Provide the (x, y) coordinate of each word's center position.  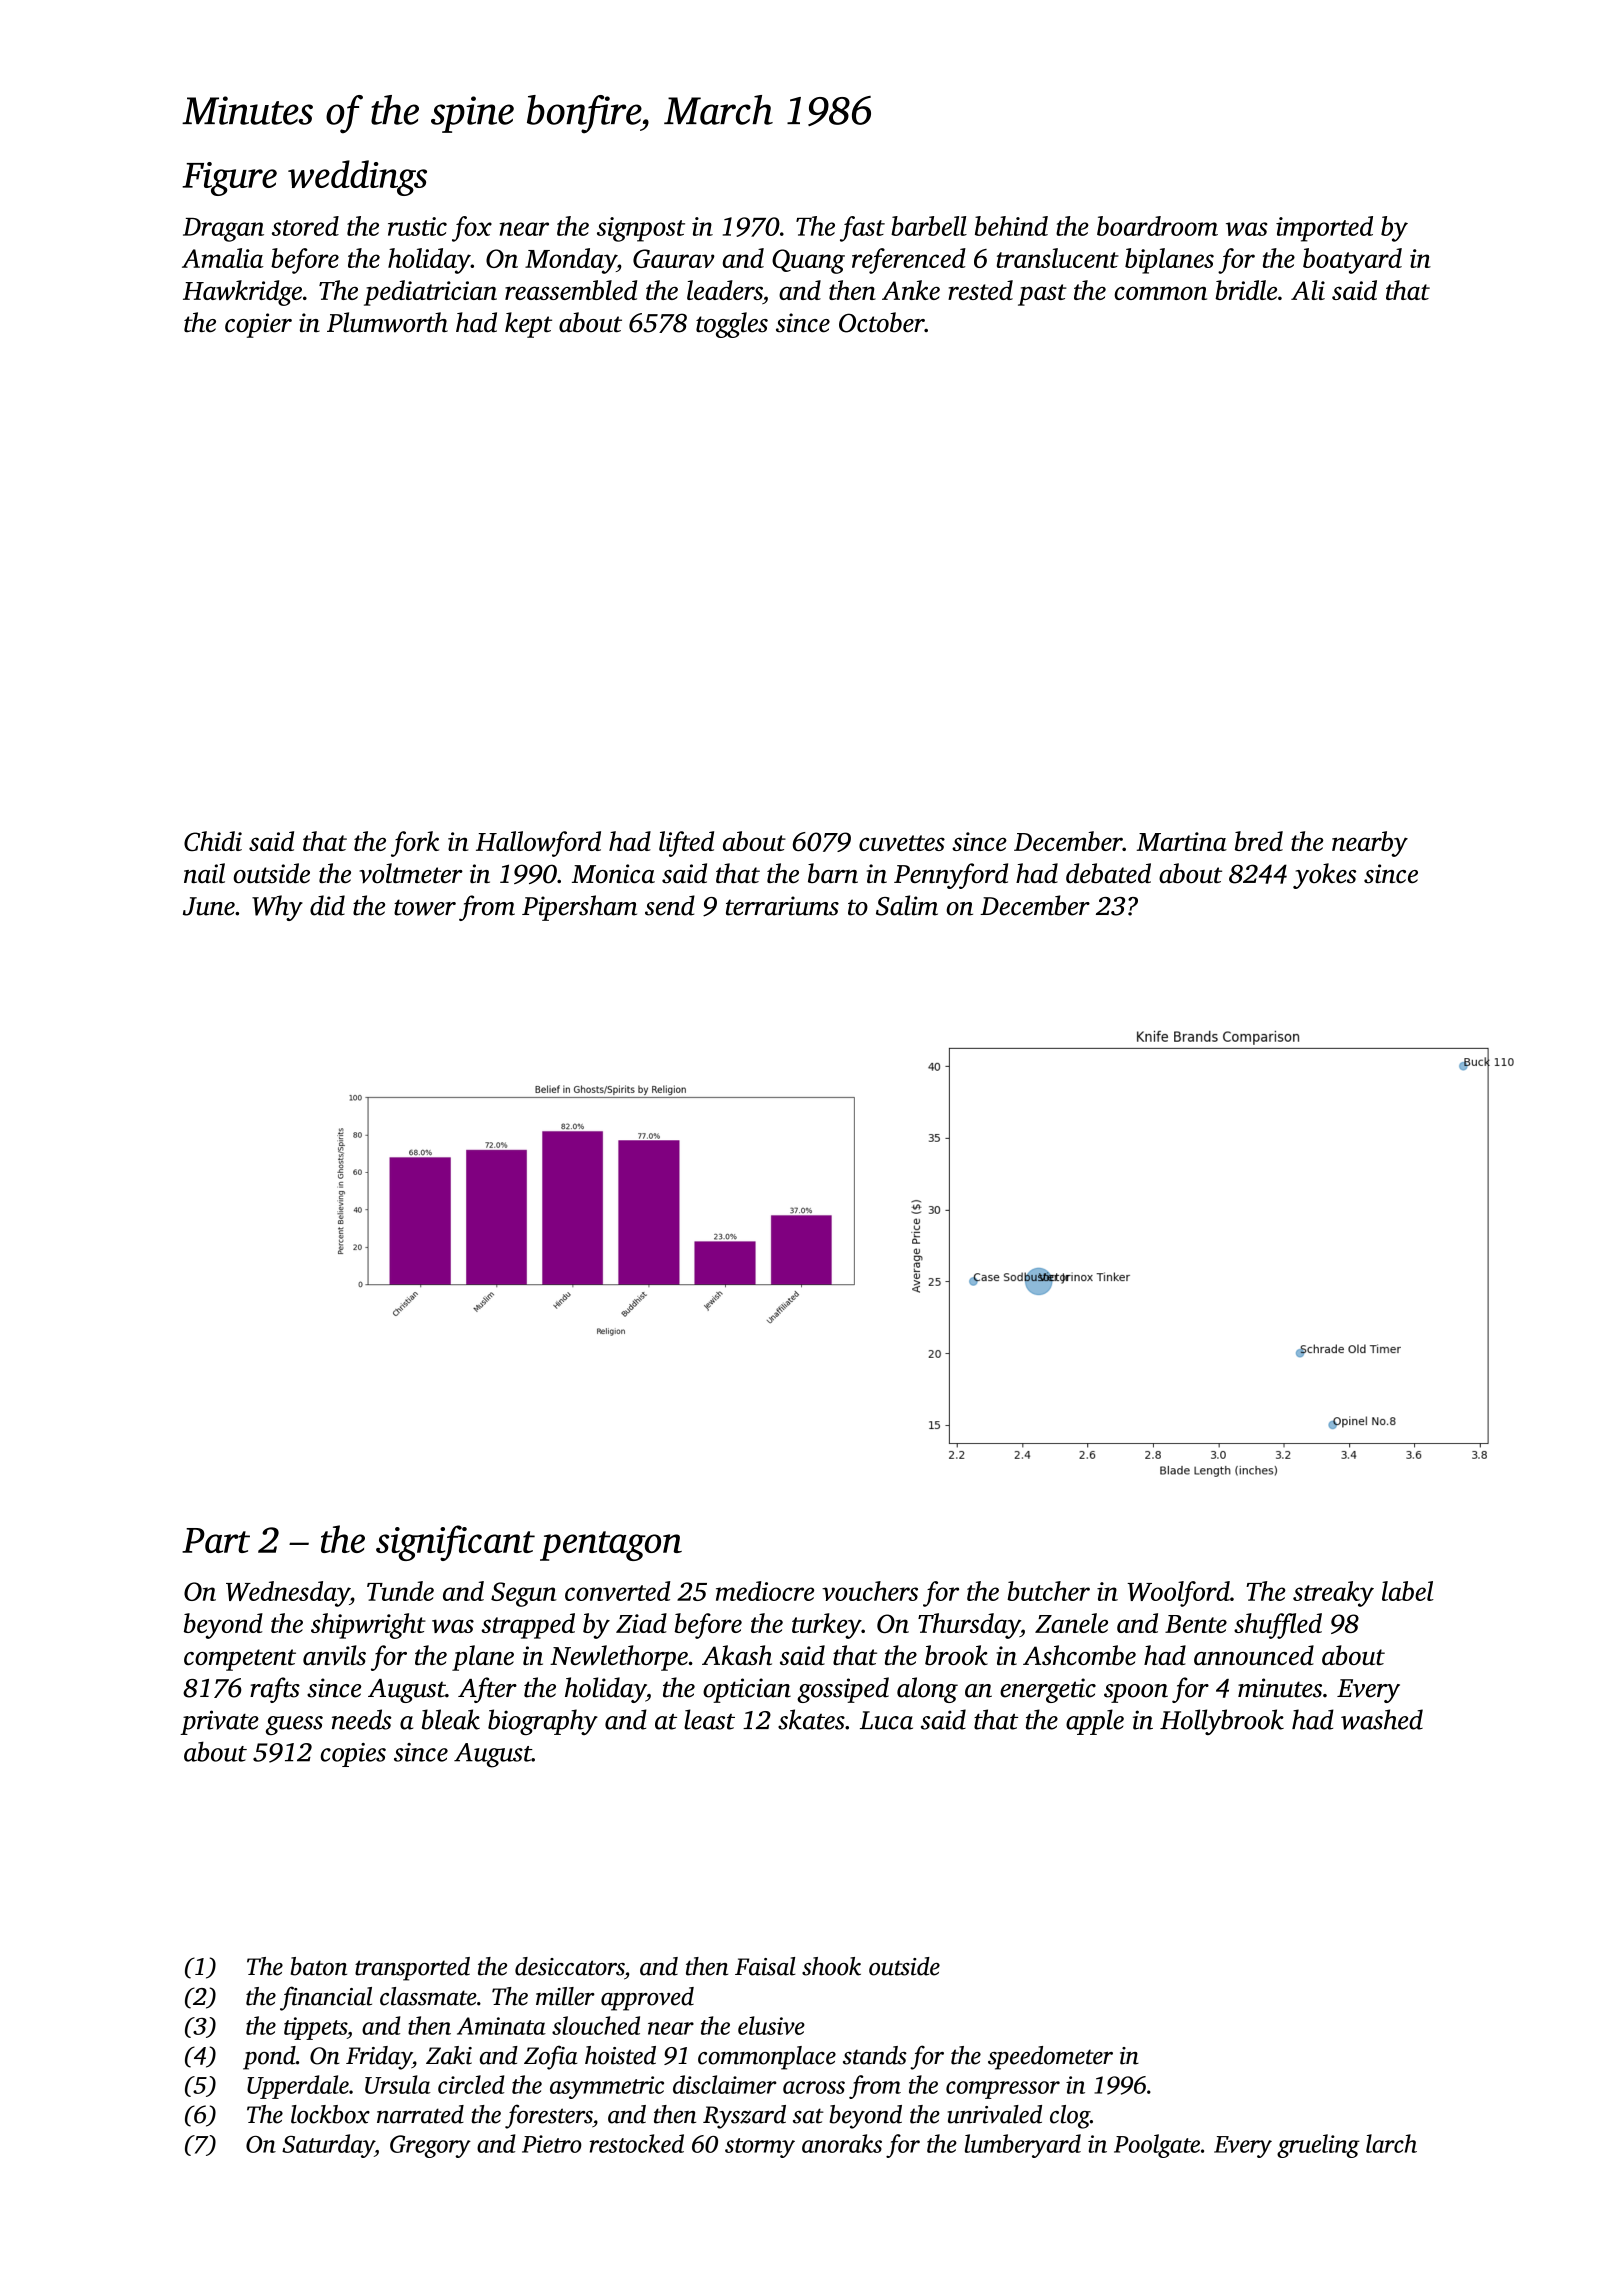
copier (258, 325)
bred (1259, 841)
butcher (1048, 1591)
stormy (760, 2148)
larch (1391, 2143)
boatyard (1352, 261)
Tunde (400, 1591)
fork (415, 844)
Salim (907, 905)
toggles (732, 325)
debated (1108, 873)
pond (269, 2058)
